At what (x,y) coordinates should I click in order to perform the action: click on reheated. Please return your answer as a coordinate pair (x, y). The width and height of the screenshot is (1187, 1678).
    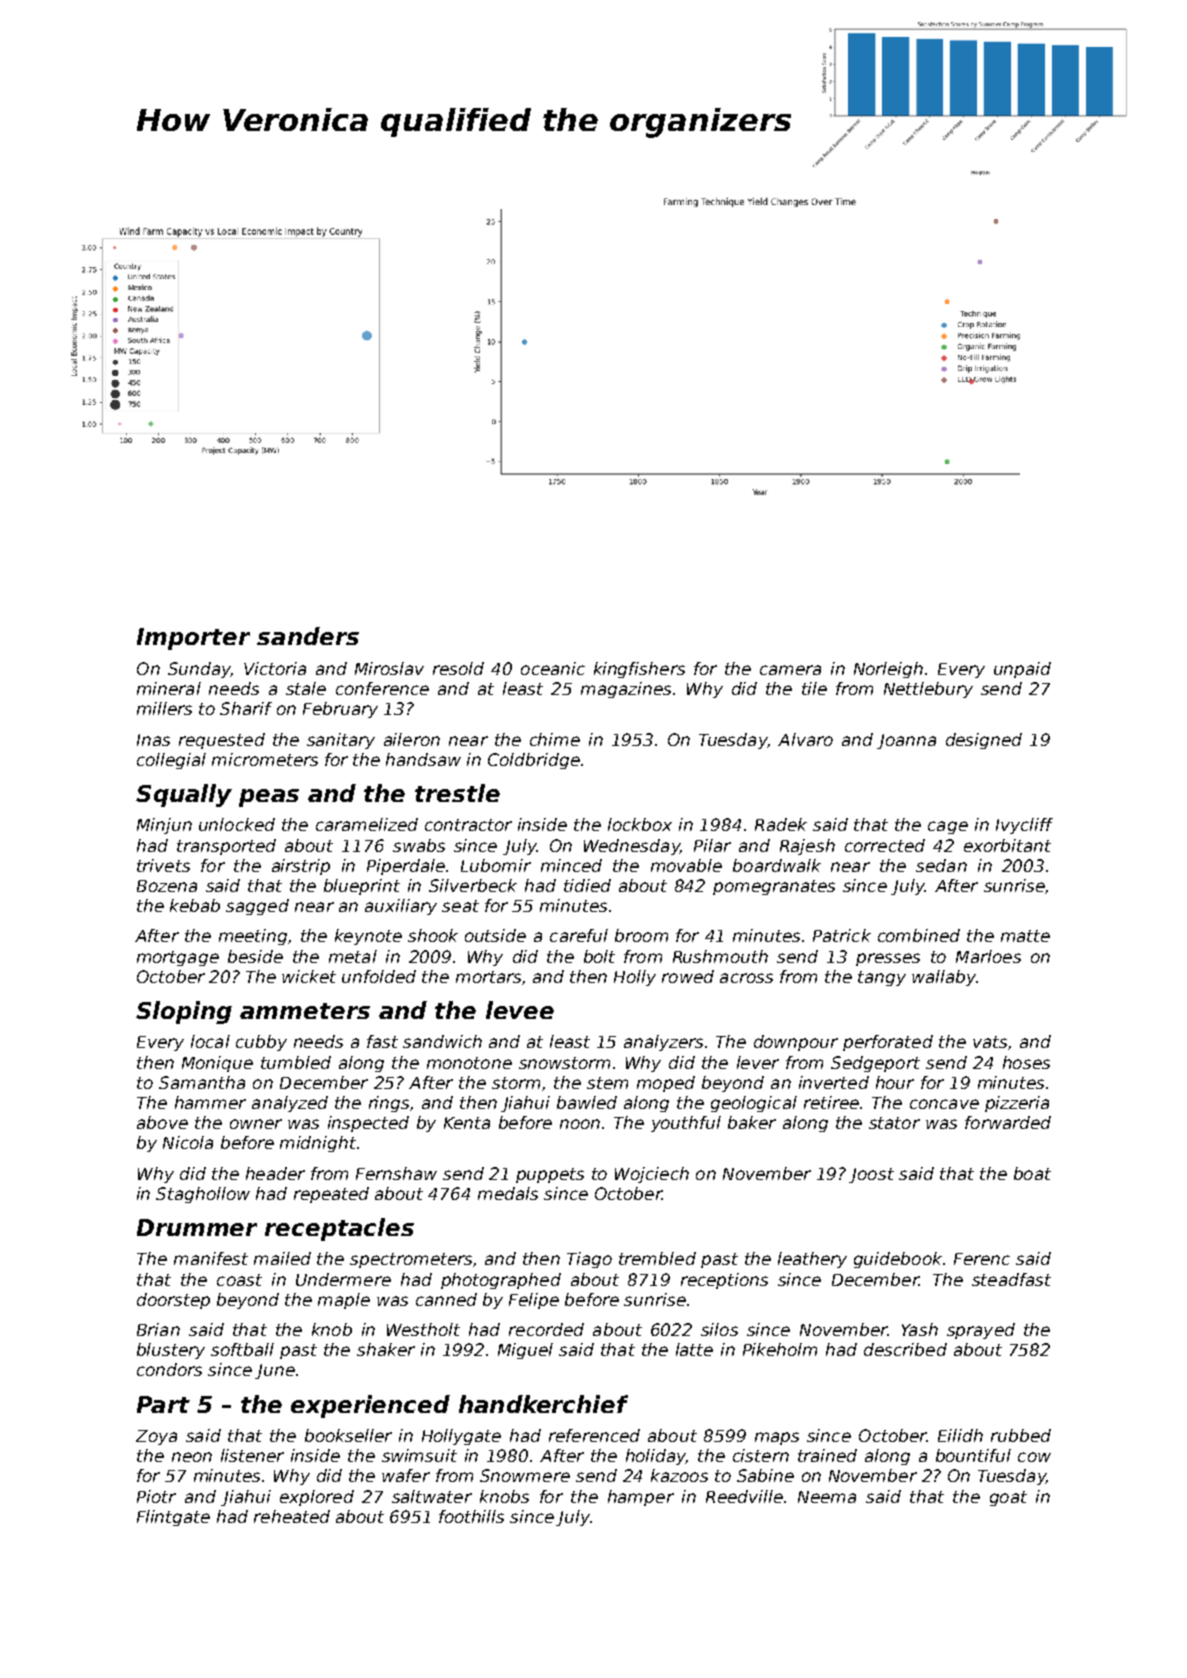
    Looking at the image, I should click on (292, 1516).
